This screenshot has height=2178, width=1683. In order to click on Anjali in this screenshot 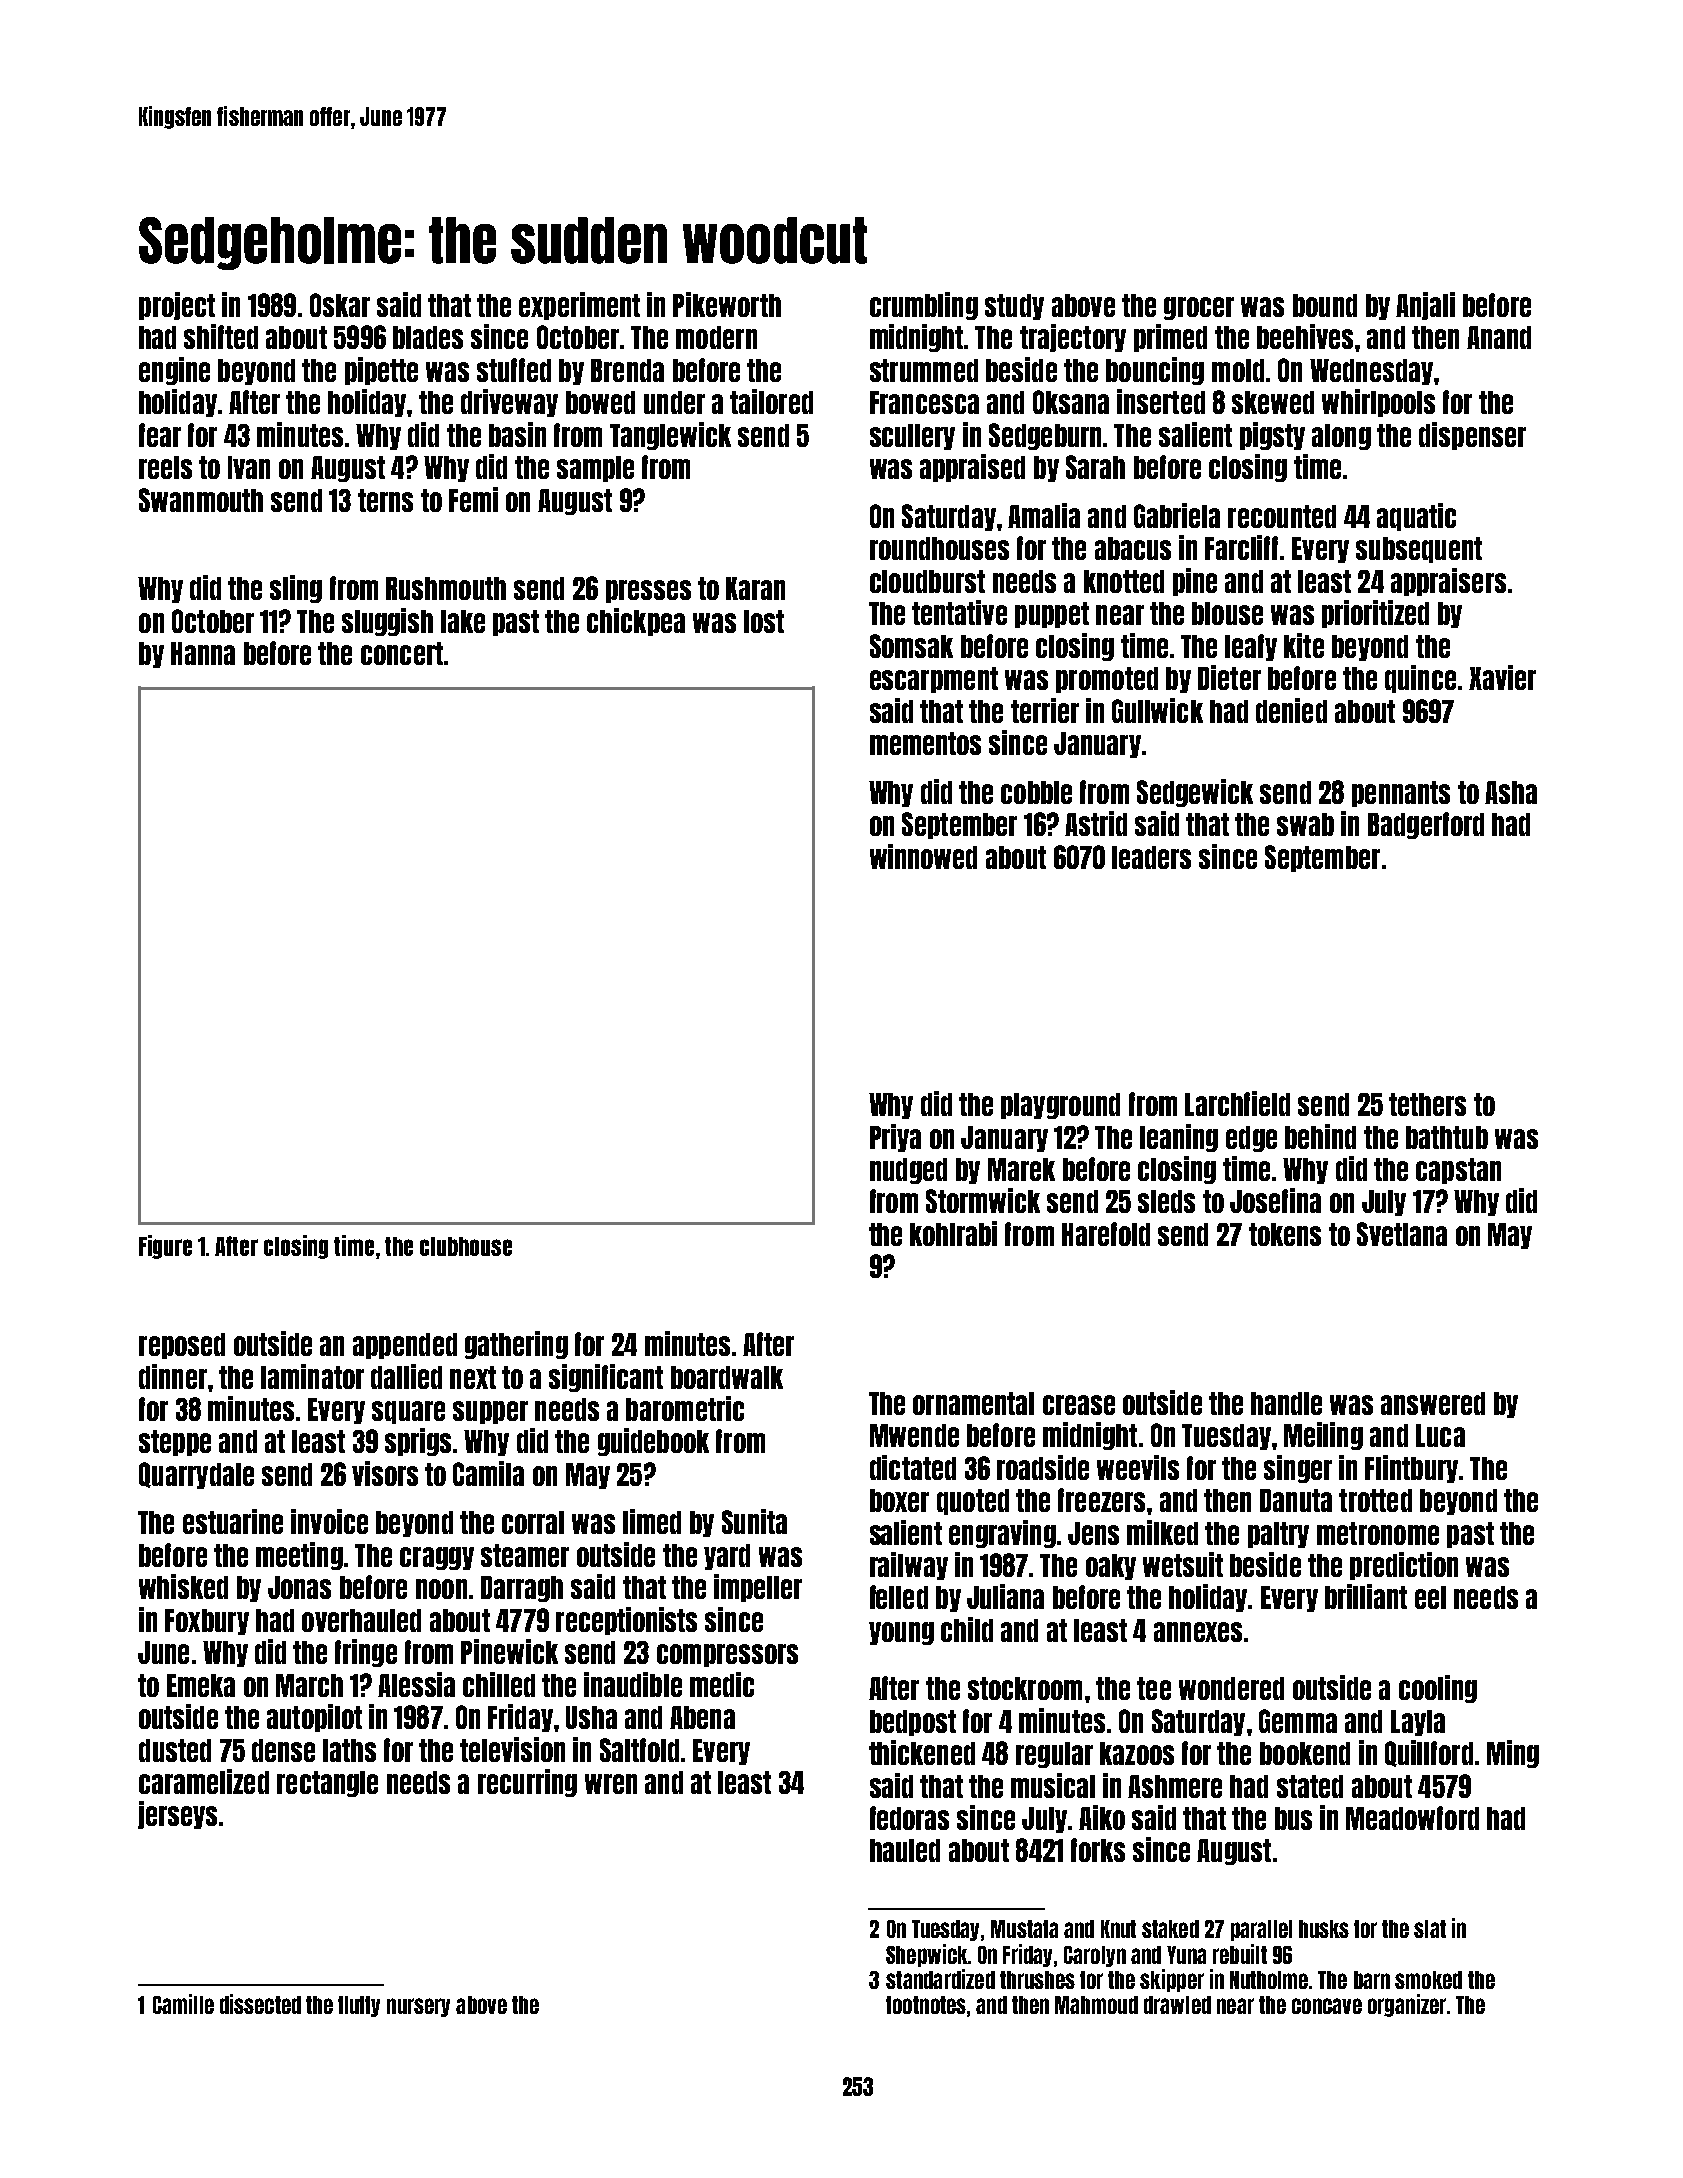, I will do `click(1425, 306)`.
